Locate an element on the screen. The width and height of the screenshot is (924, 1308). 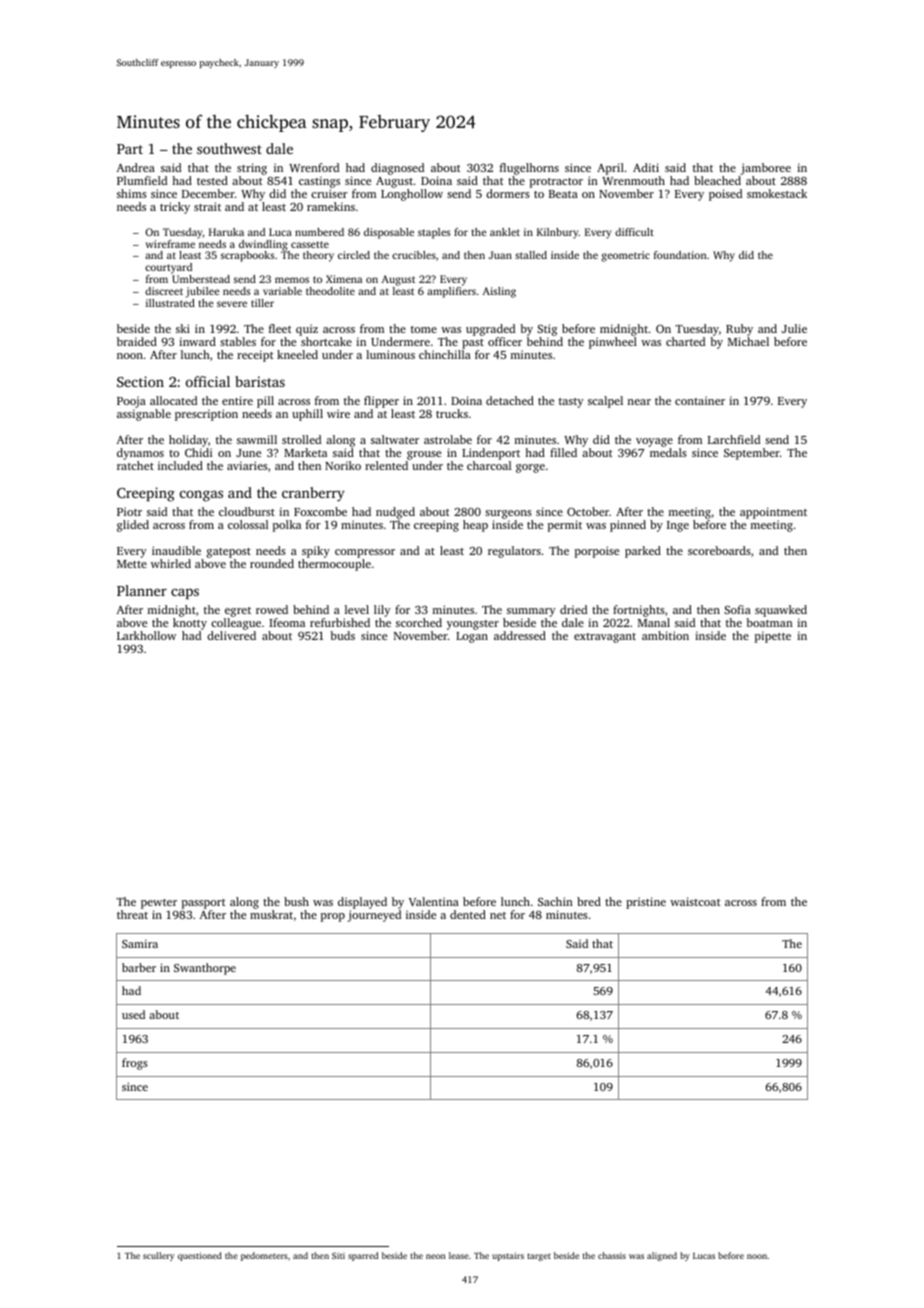
buds is located at coordinates (342, 635).
